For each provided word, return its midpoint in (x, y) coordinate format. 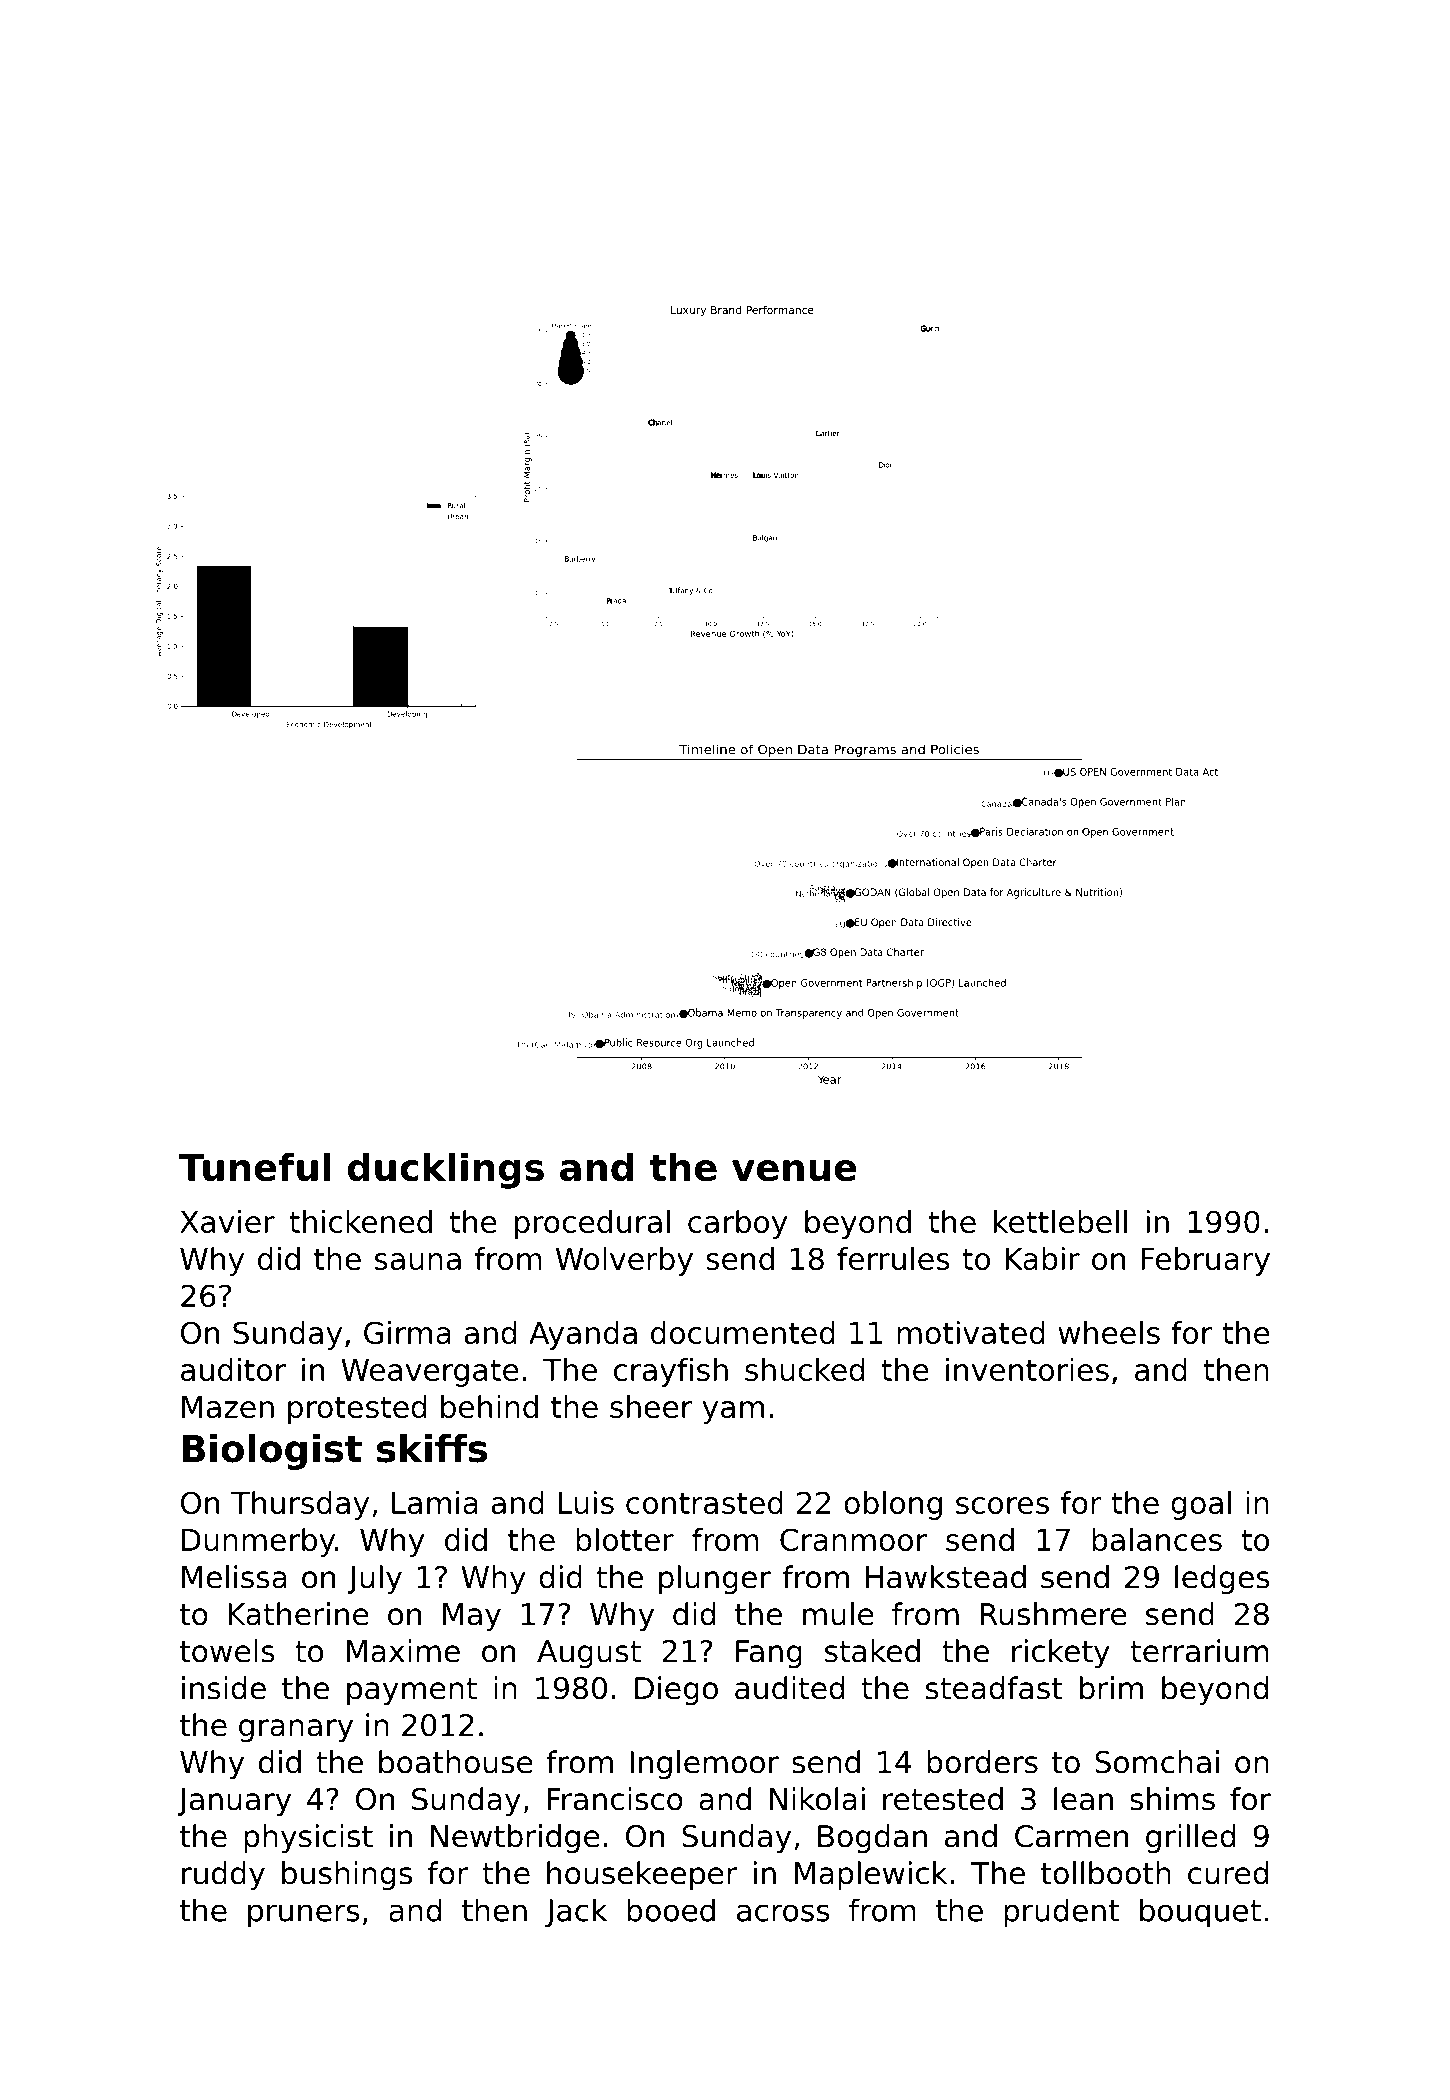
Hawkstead (946, 1577)
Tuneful (254, 1167)
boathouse (456, 1762)
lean (1083, 1799)
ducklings (445, 1170)
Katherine (298, 1614)
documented (743, 1332)
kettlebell (1060, 1221)
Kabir (1042, 1258)
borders (982, 1762)
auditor (233, 1369)
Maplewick (871, 1875)
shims (1172, 1799)
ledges (1222, 1579)
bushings (347, 1875)
